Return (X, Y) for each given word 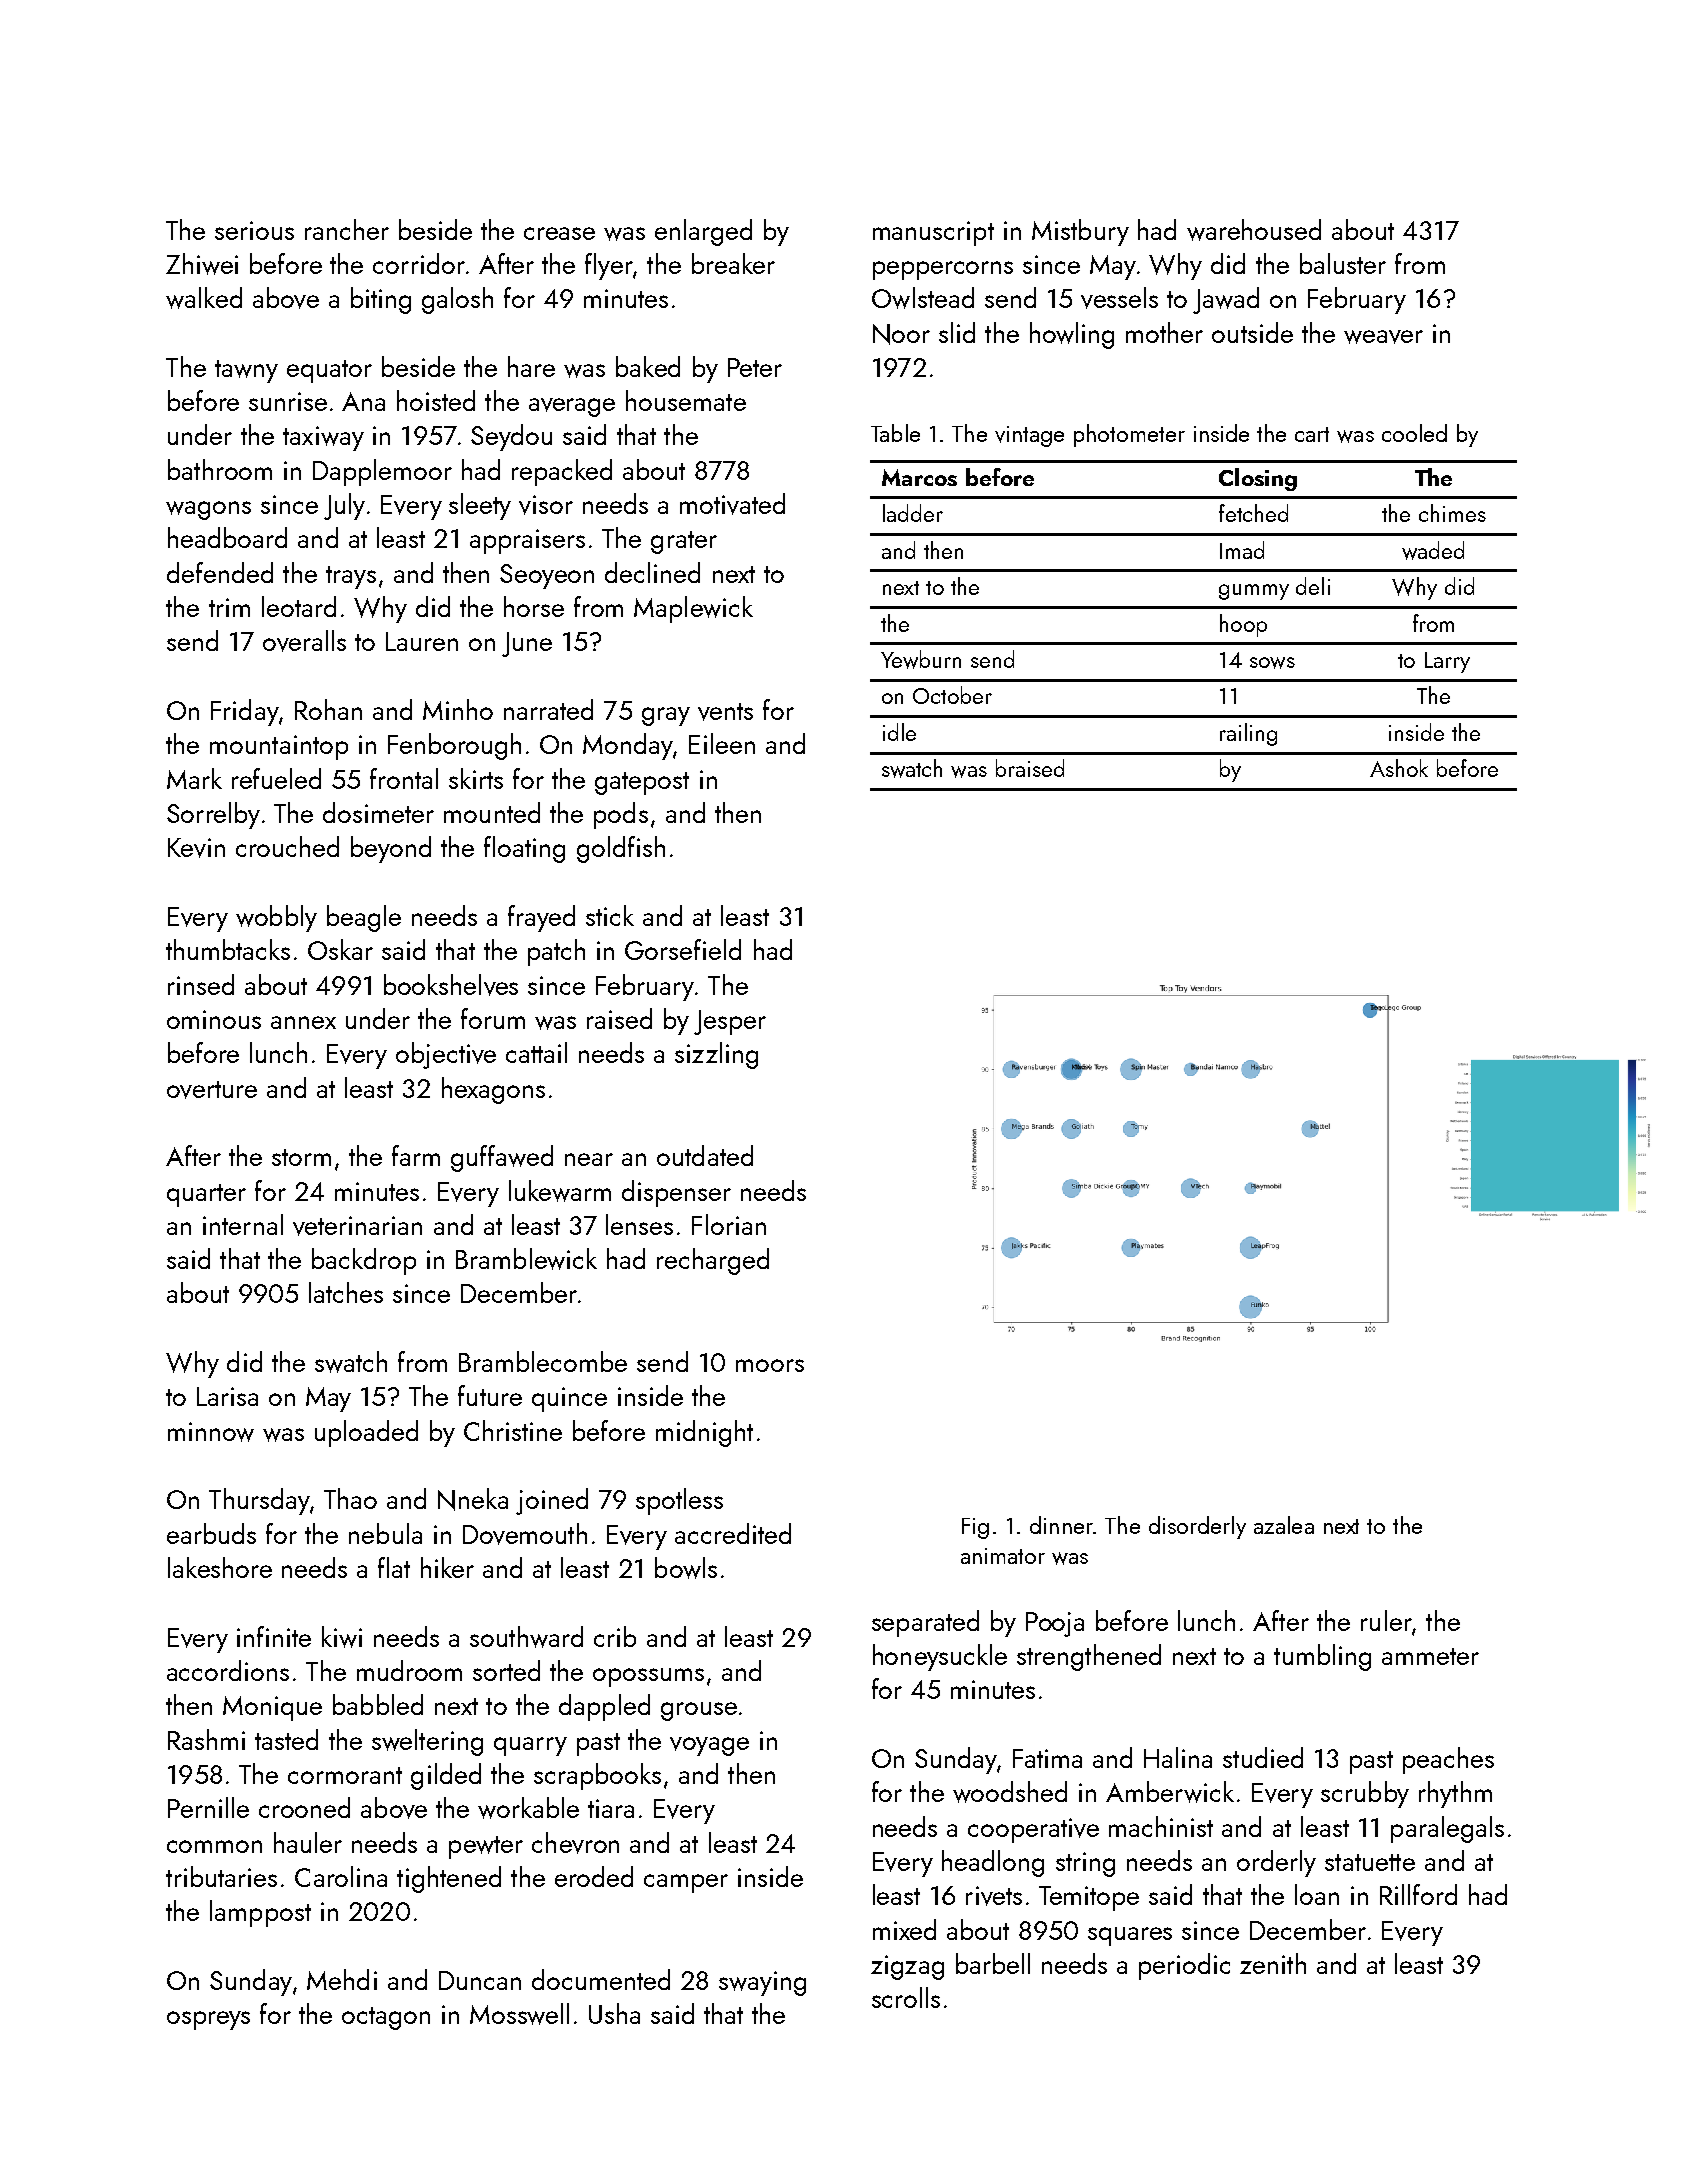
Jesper (730, 1022)
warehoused (1254, 230)
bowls (686, 1568)
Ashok (1399, 768)
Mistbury (1080, 232)
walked (204, 298)
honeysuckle (940, 1657)
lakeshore (220, 1567)
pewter (486, 1847)
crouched (287, 846)
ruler (1386, 1620)
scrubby (1365, 1794)
